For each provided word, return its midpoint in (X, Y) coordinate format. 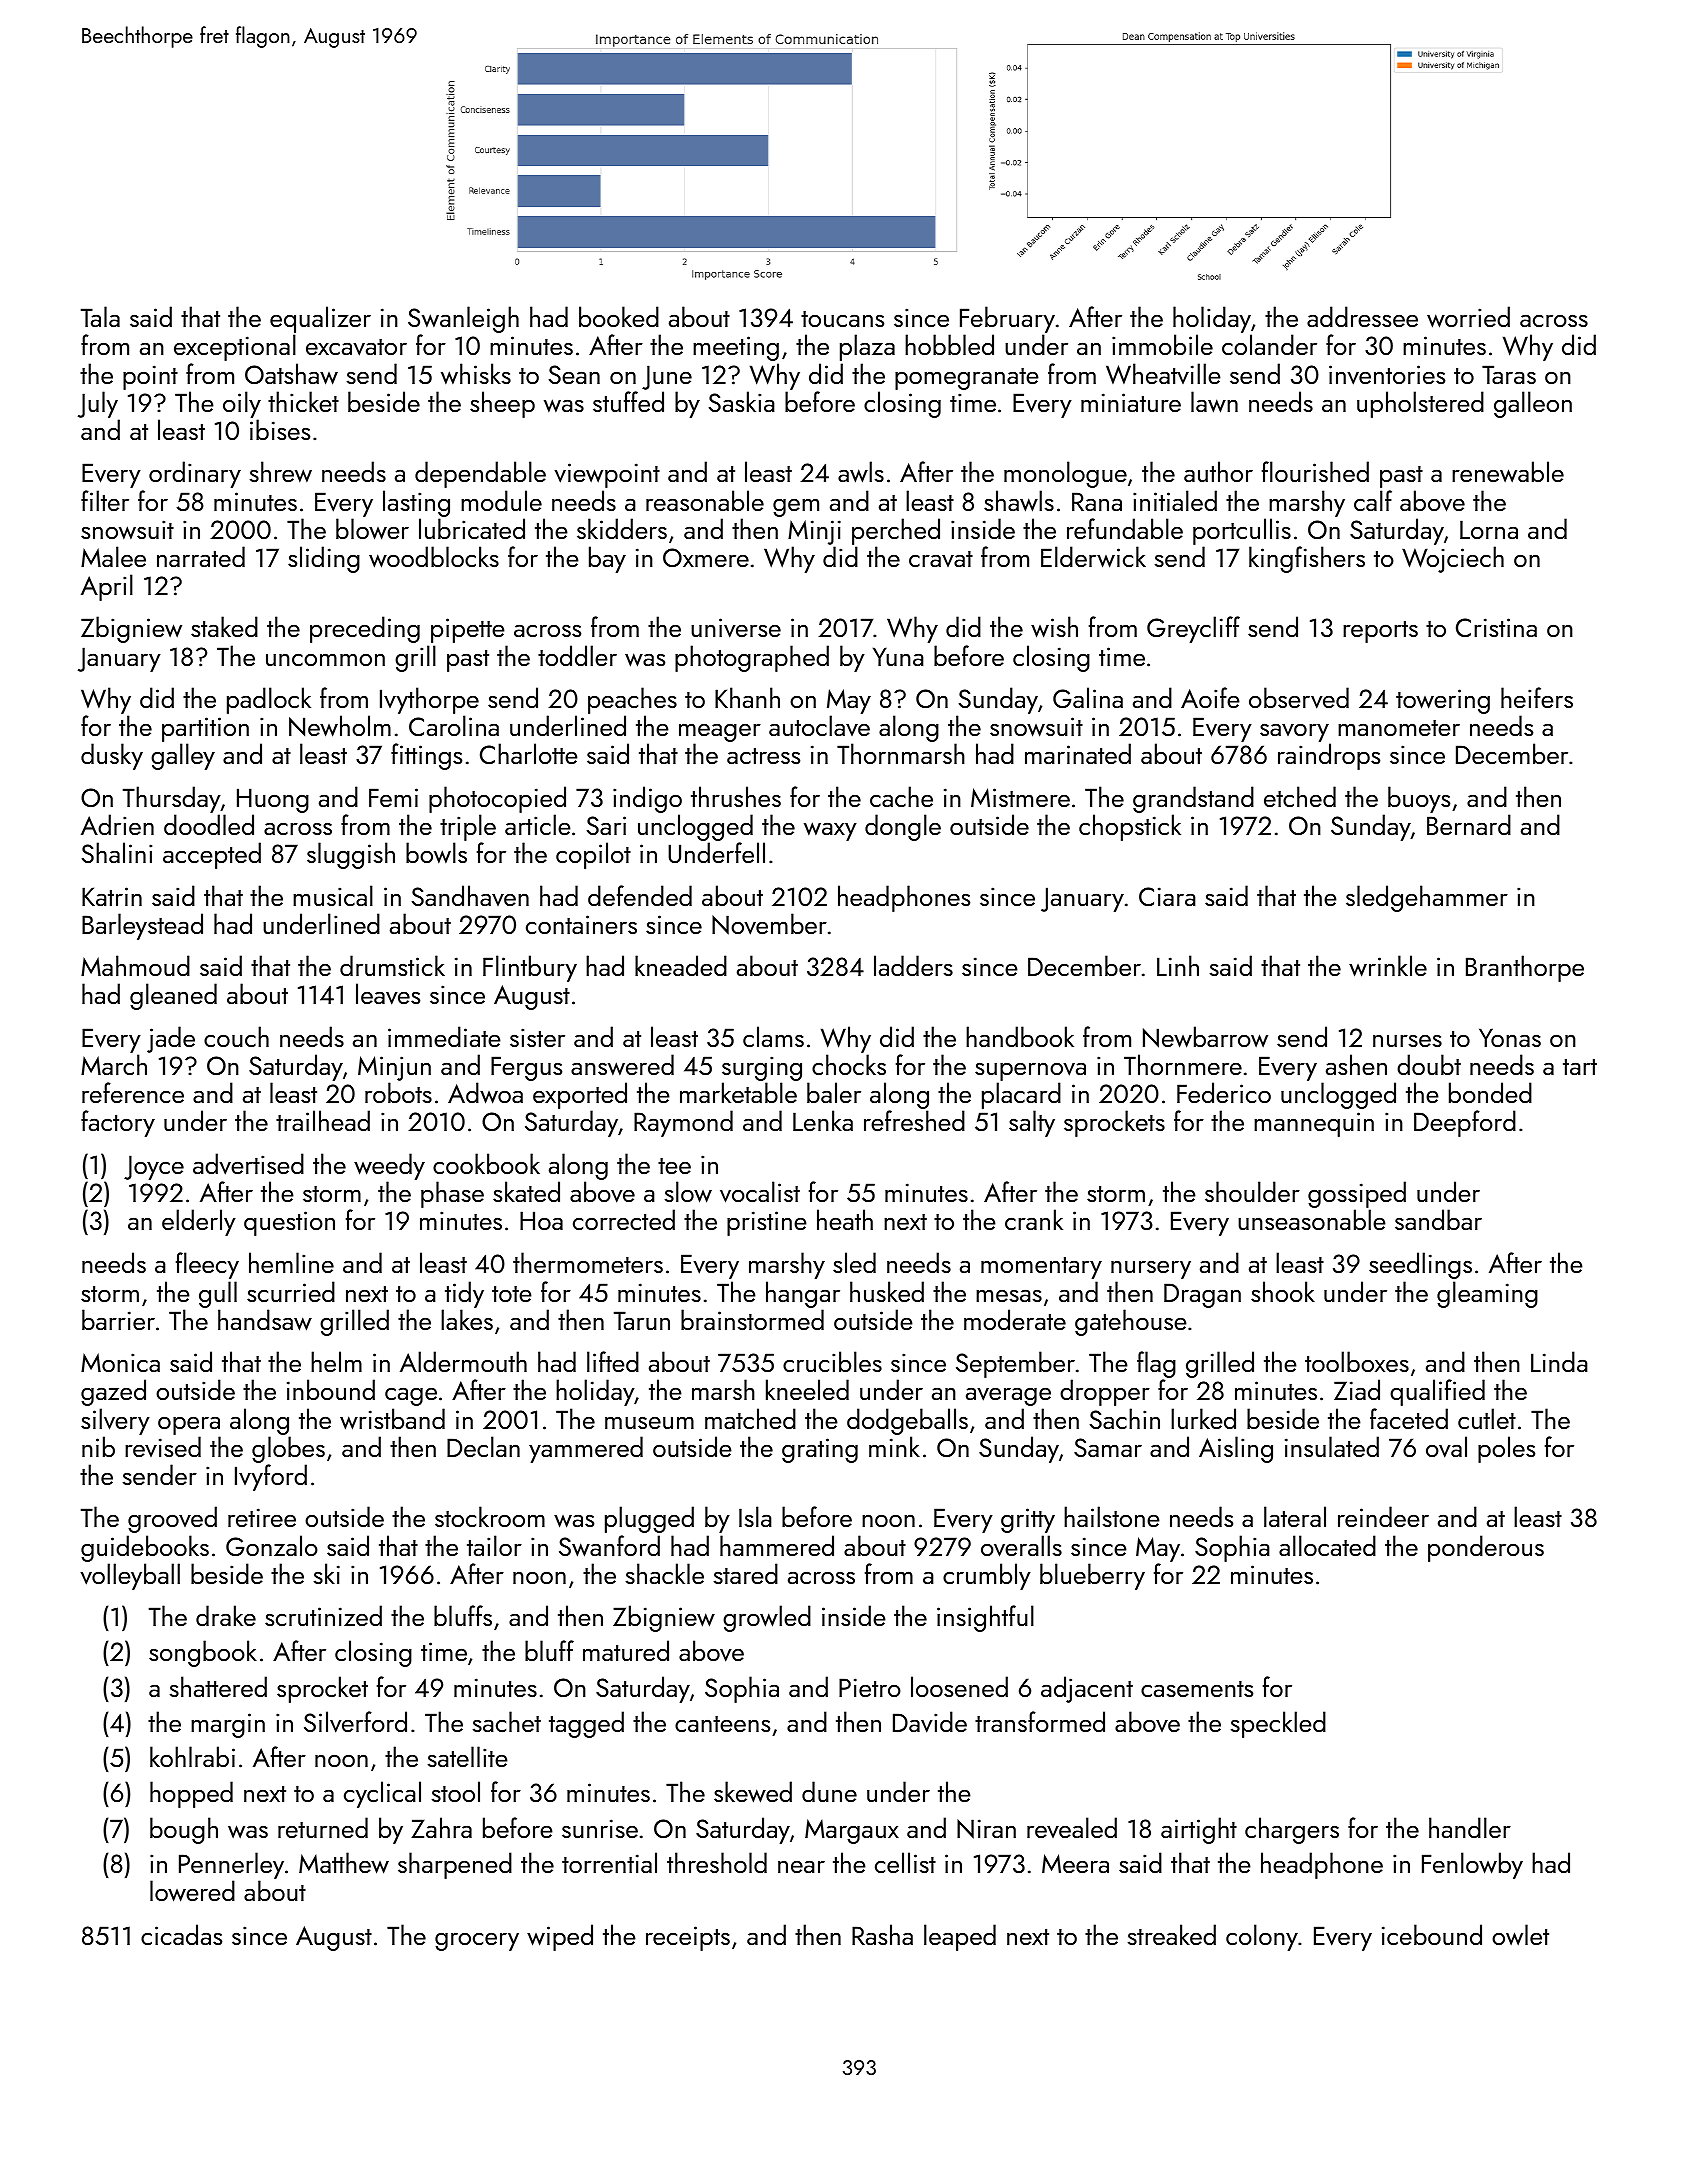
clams (773, 1036)
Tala (100, 316)
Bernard (1469, 824)
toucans (842, 319)
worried (1468, 317)
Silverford (355, 1722)
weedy (389, 1166)
